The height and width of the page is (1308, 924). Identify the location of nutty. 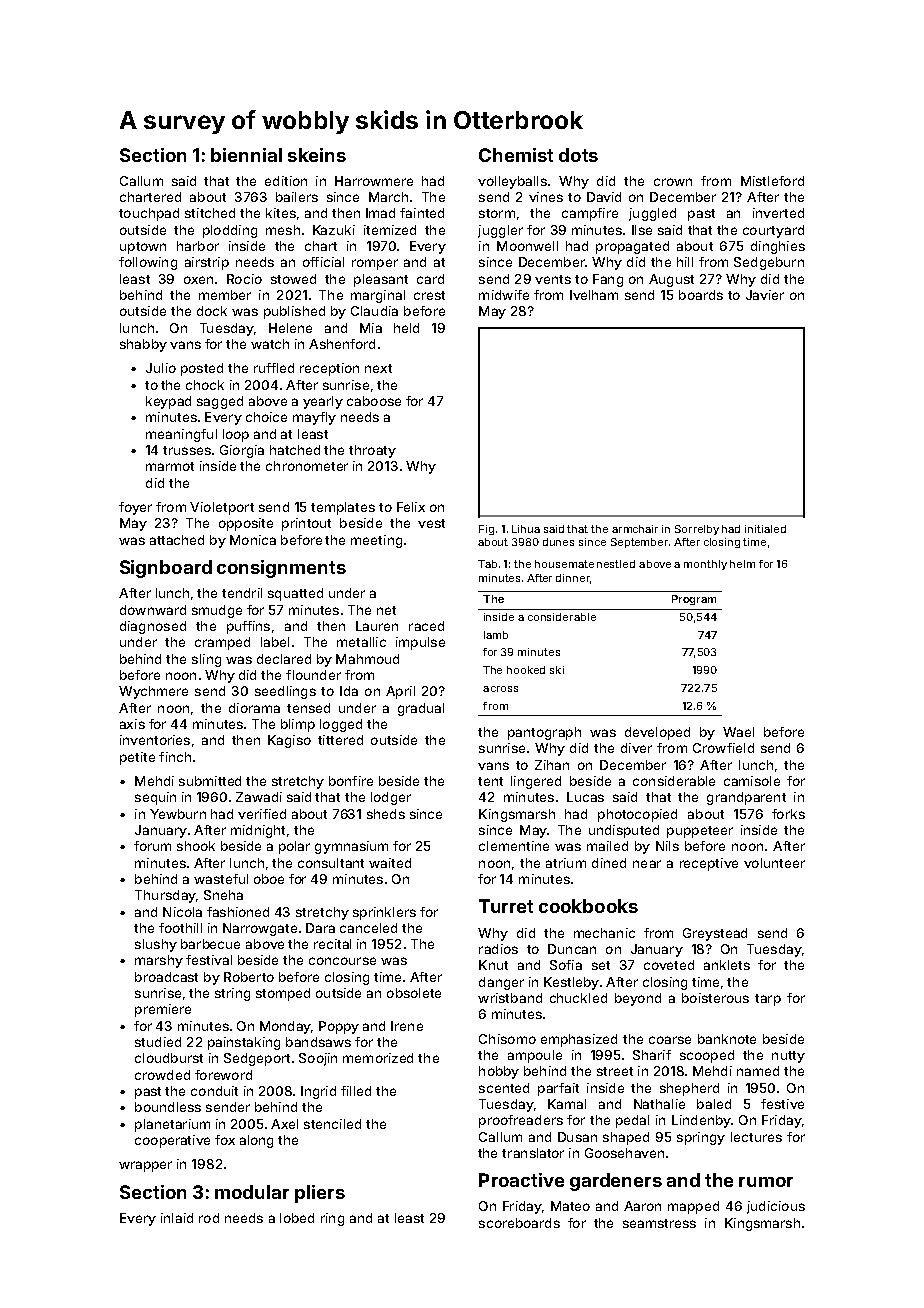
(788, 1057).
